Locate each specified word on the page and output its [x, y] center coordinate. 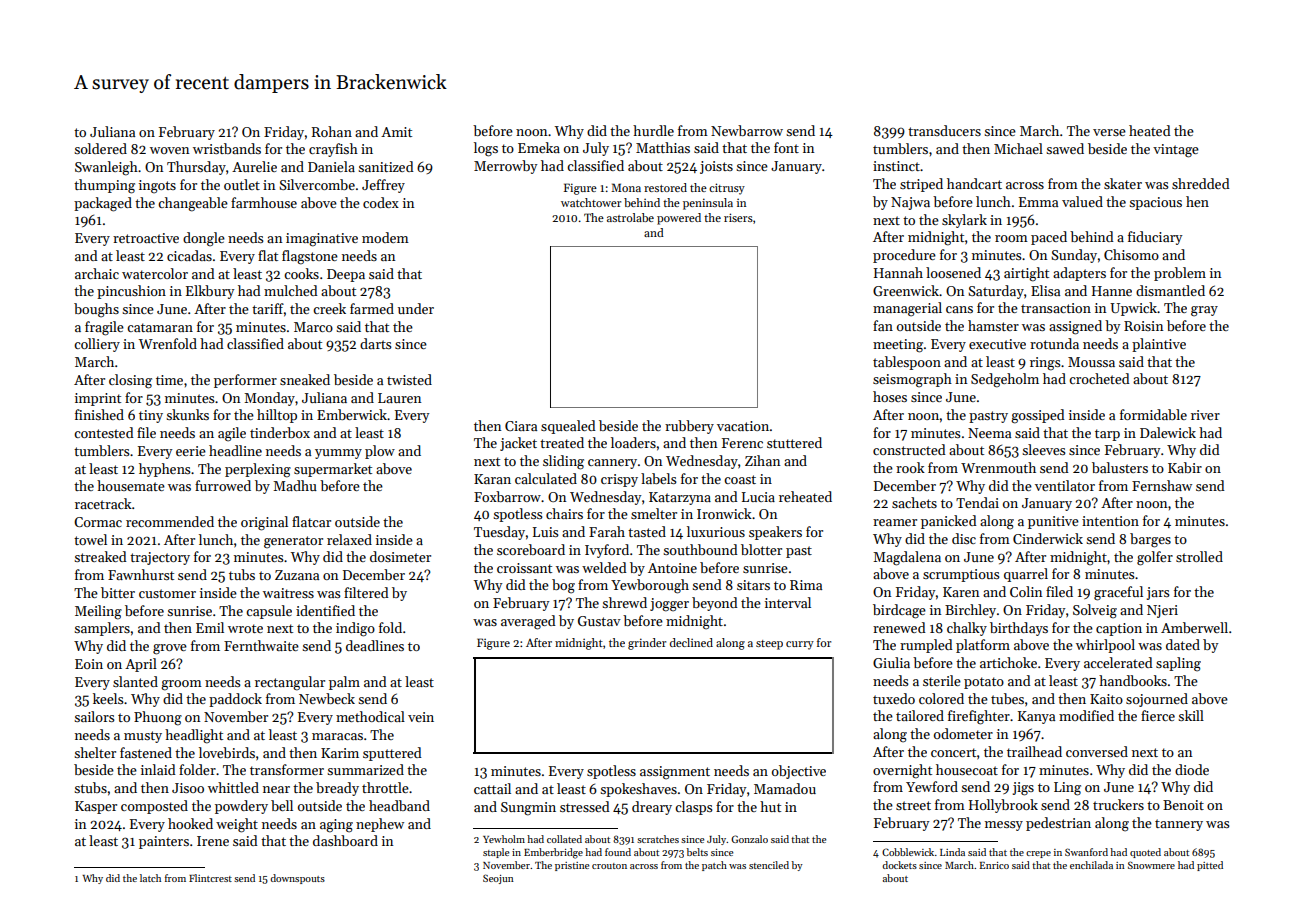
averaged [528, 622]
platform [983, 646]
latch [150, 878]
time [169, 380]
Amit [396, 132]
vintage [1176, 151]
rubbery [689, 427]
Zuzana [297, 575]
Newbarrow [747, 130]
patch [714, 866]
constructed [909, 449]
